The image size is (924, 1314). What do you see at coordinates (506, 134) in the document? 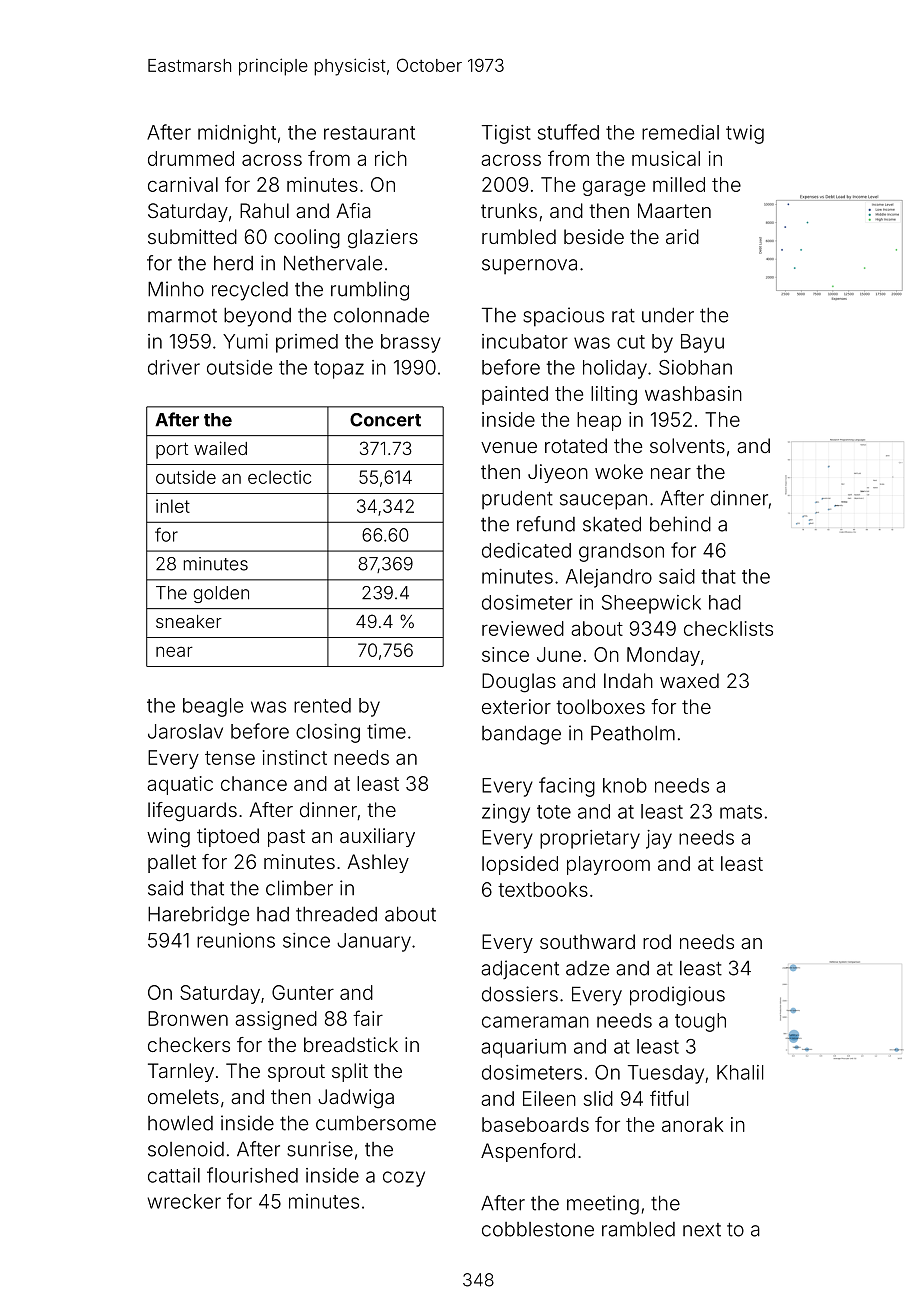
I see `Tigist` at bounding box center [506, 134].
